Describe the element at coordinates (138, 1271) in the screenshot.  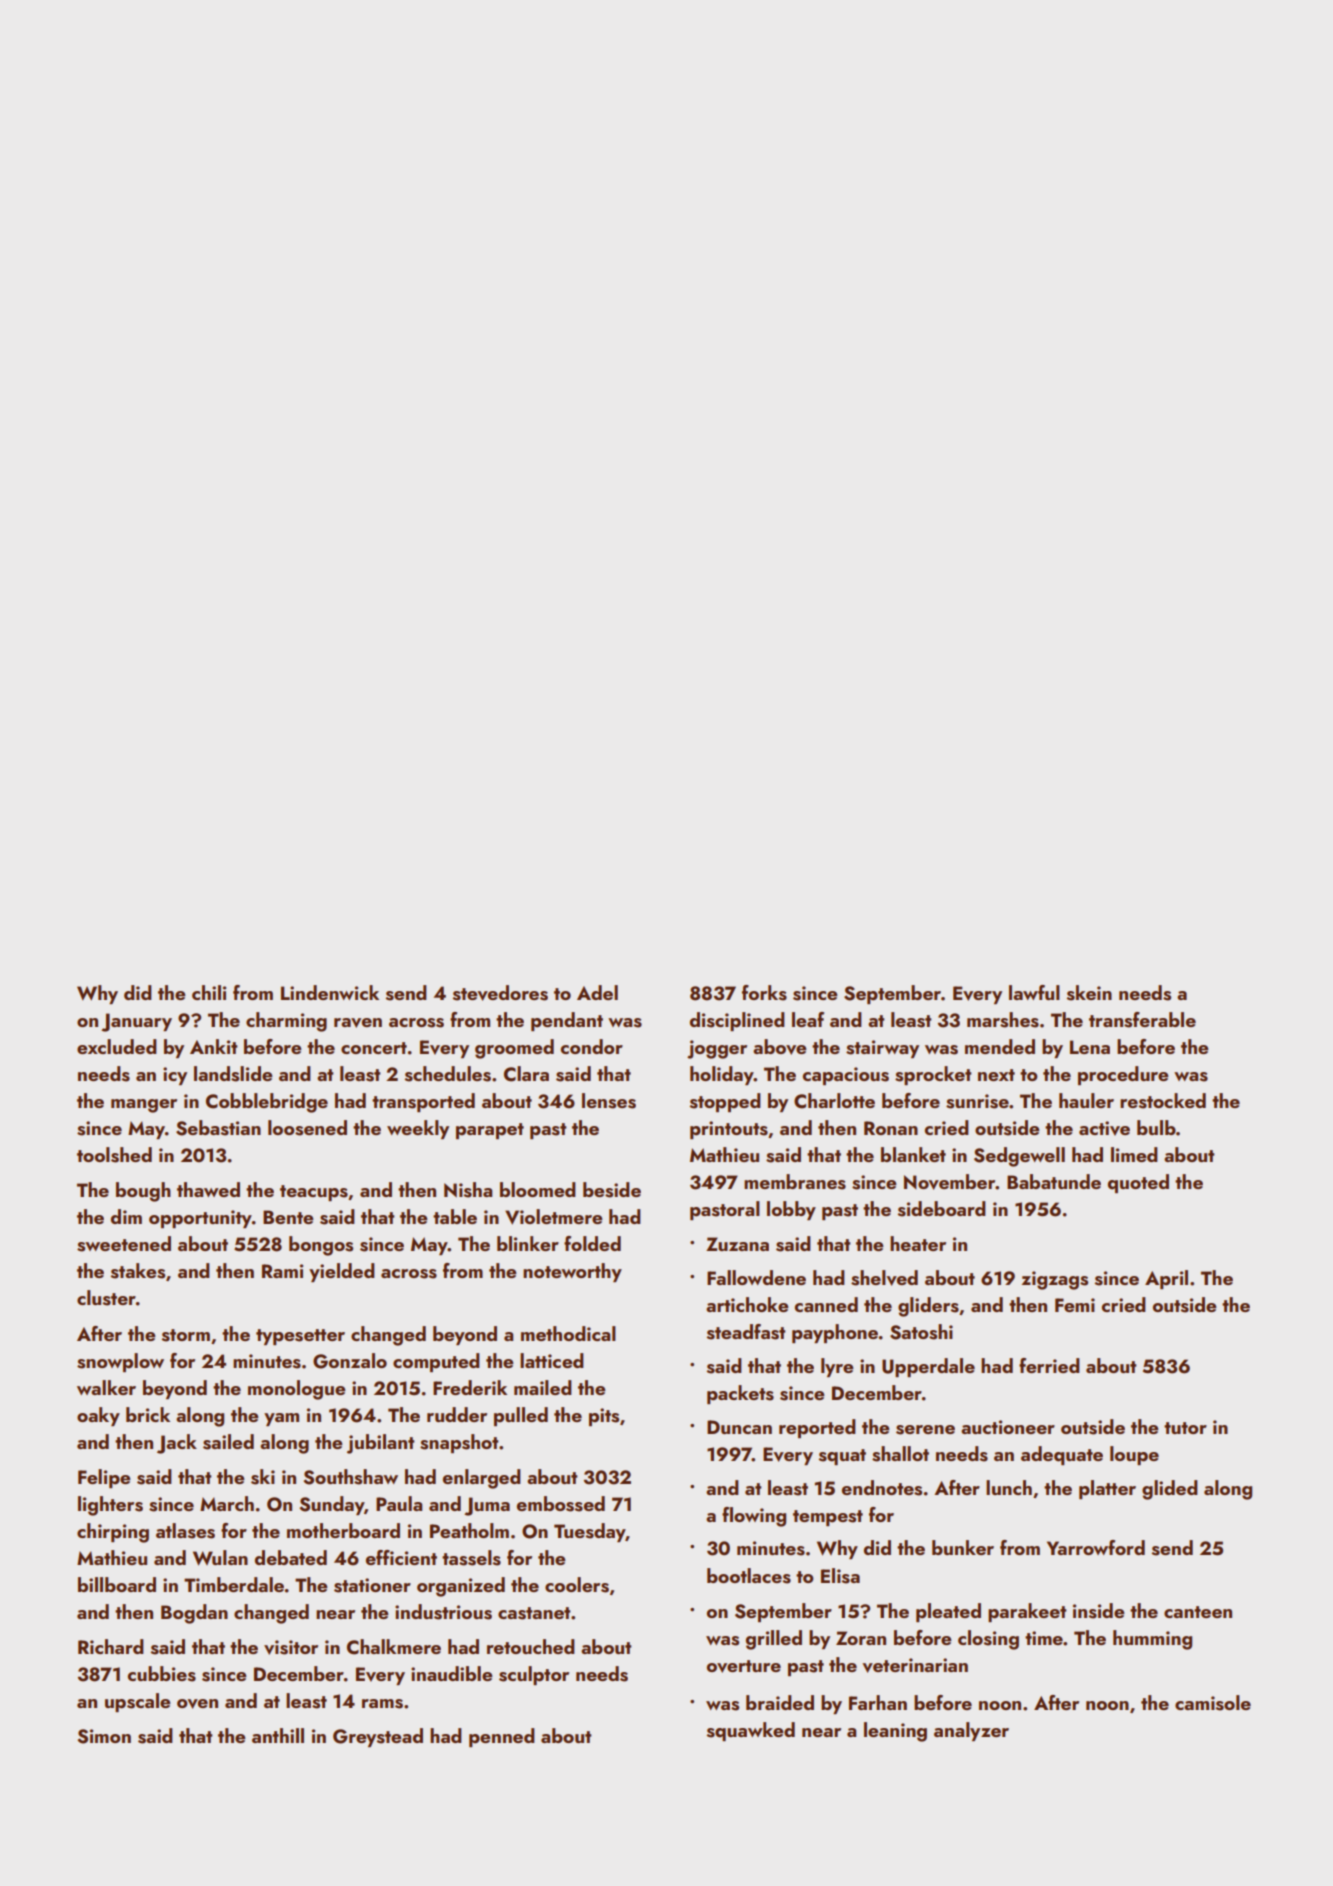
I see `stakes` at that location.
